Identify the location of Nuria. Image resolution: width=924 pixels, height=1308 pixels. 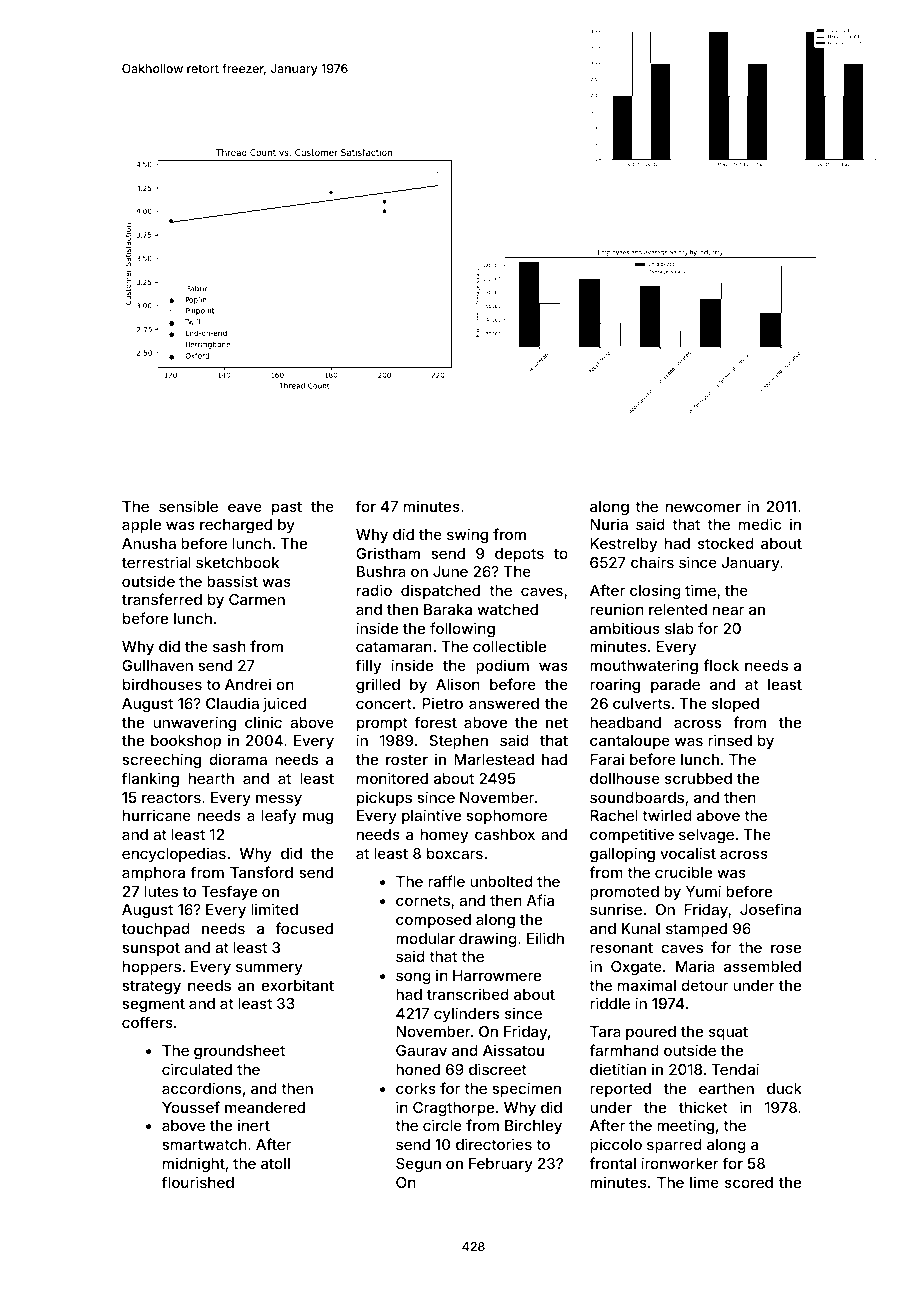
(609, 524).
